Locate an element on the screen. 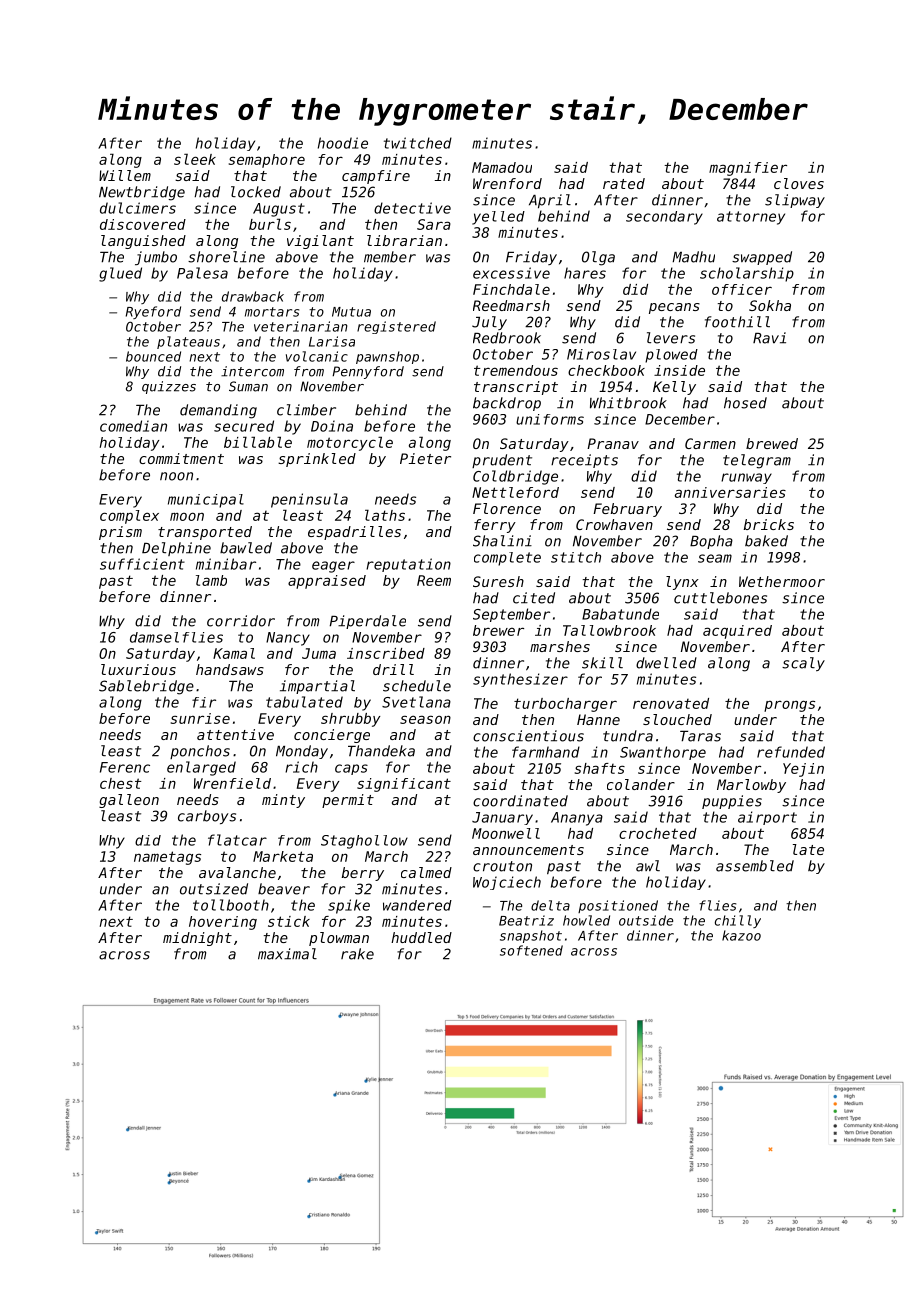  refunded is located at coordinates (791, 752).
